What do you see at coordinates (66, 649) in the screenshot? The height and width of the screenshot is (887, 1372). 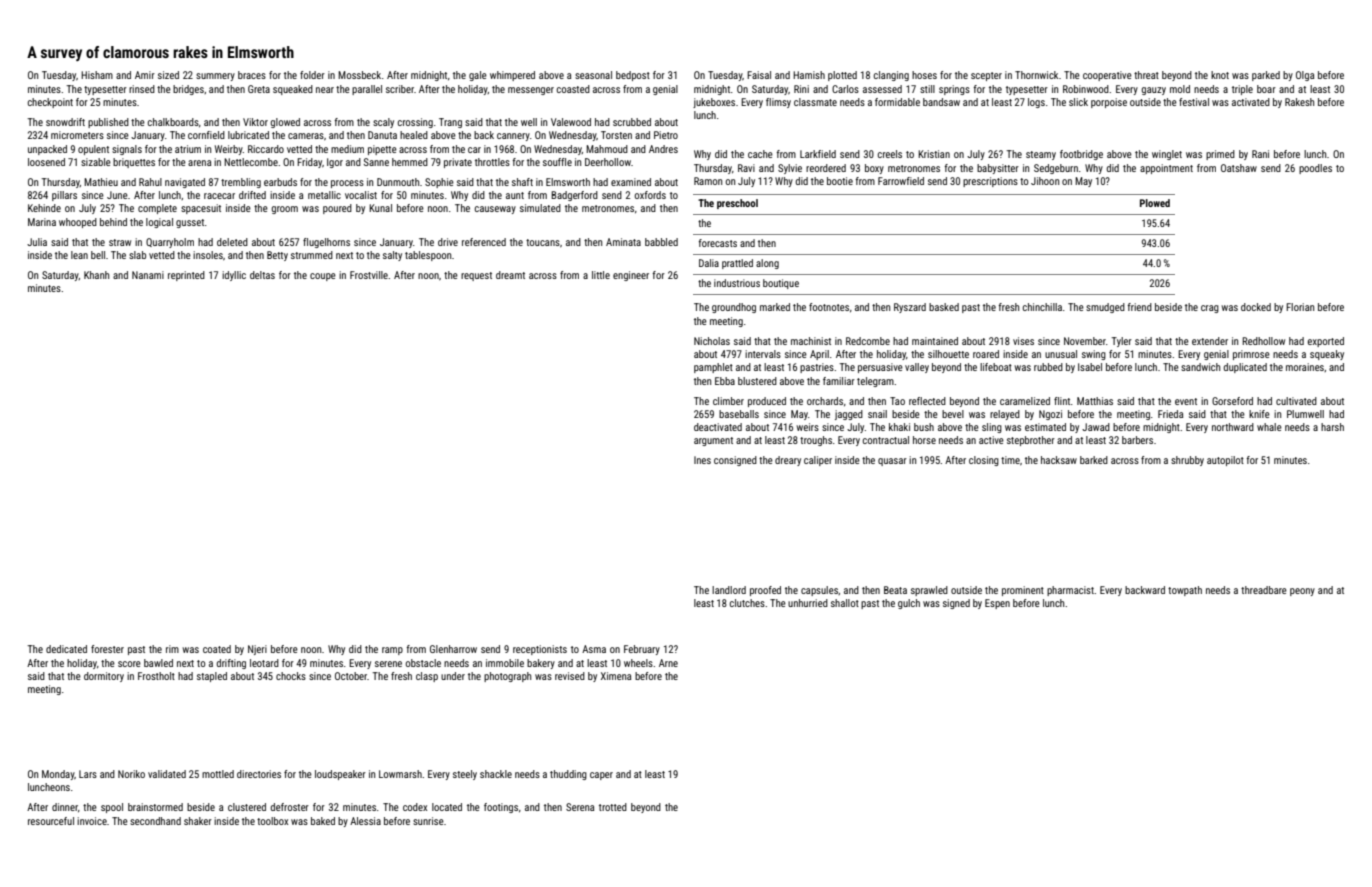 I see `dedicated` at bounding box center [66, 649].
